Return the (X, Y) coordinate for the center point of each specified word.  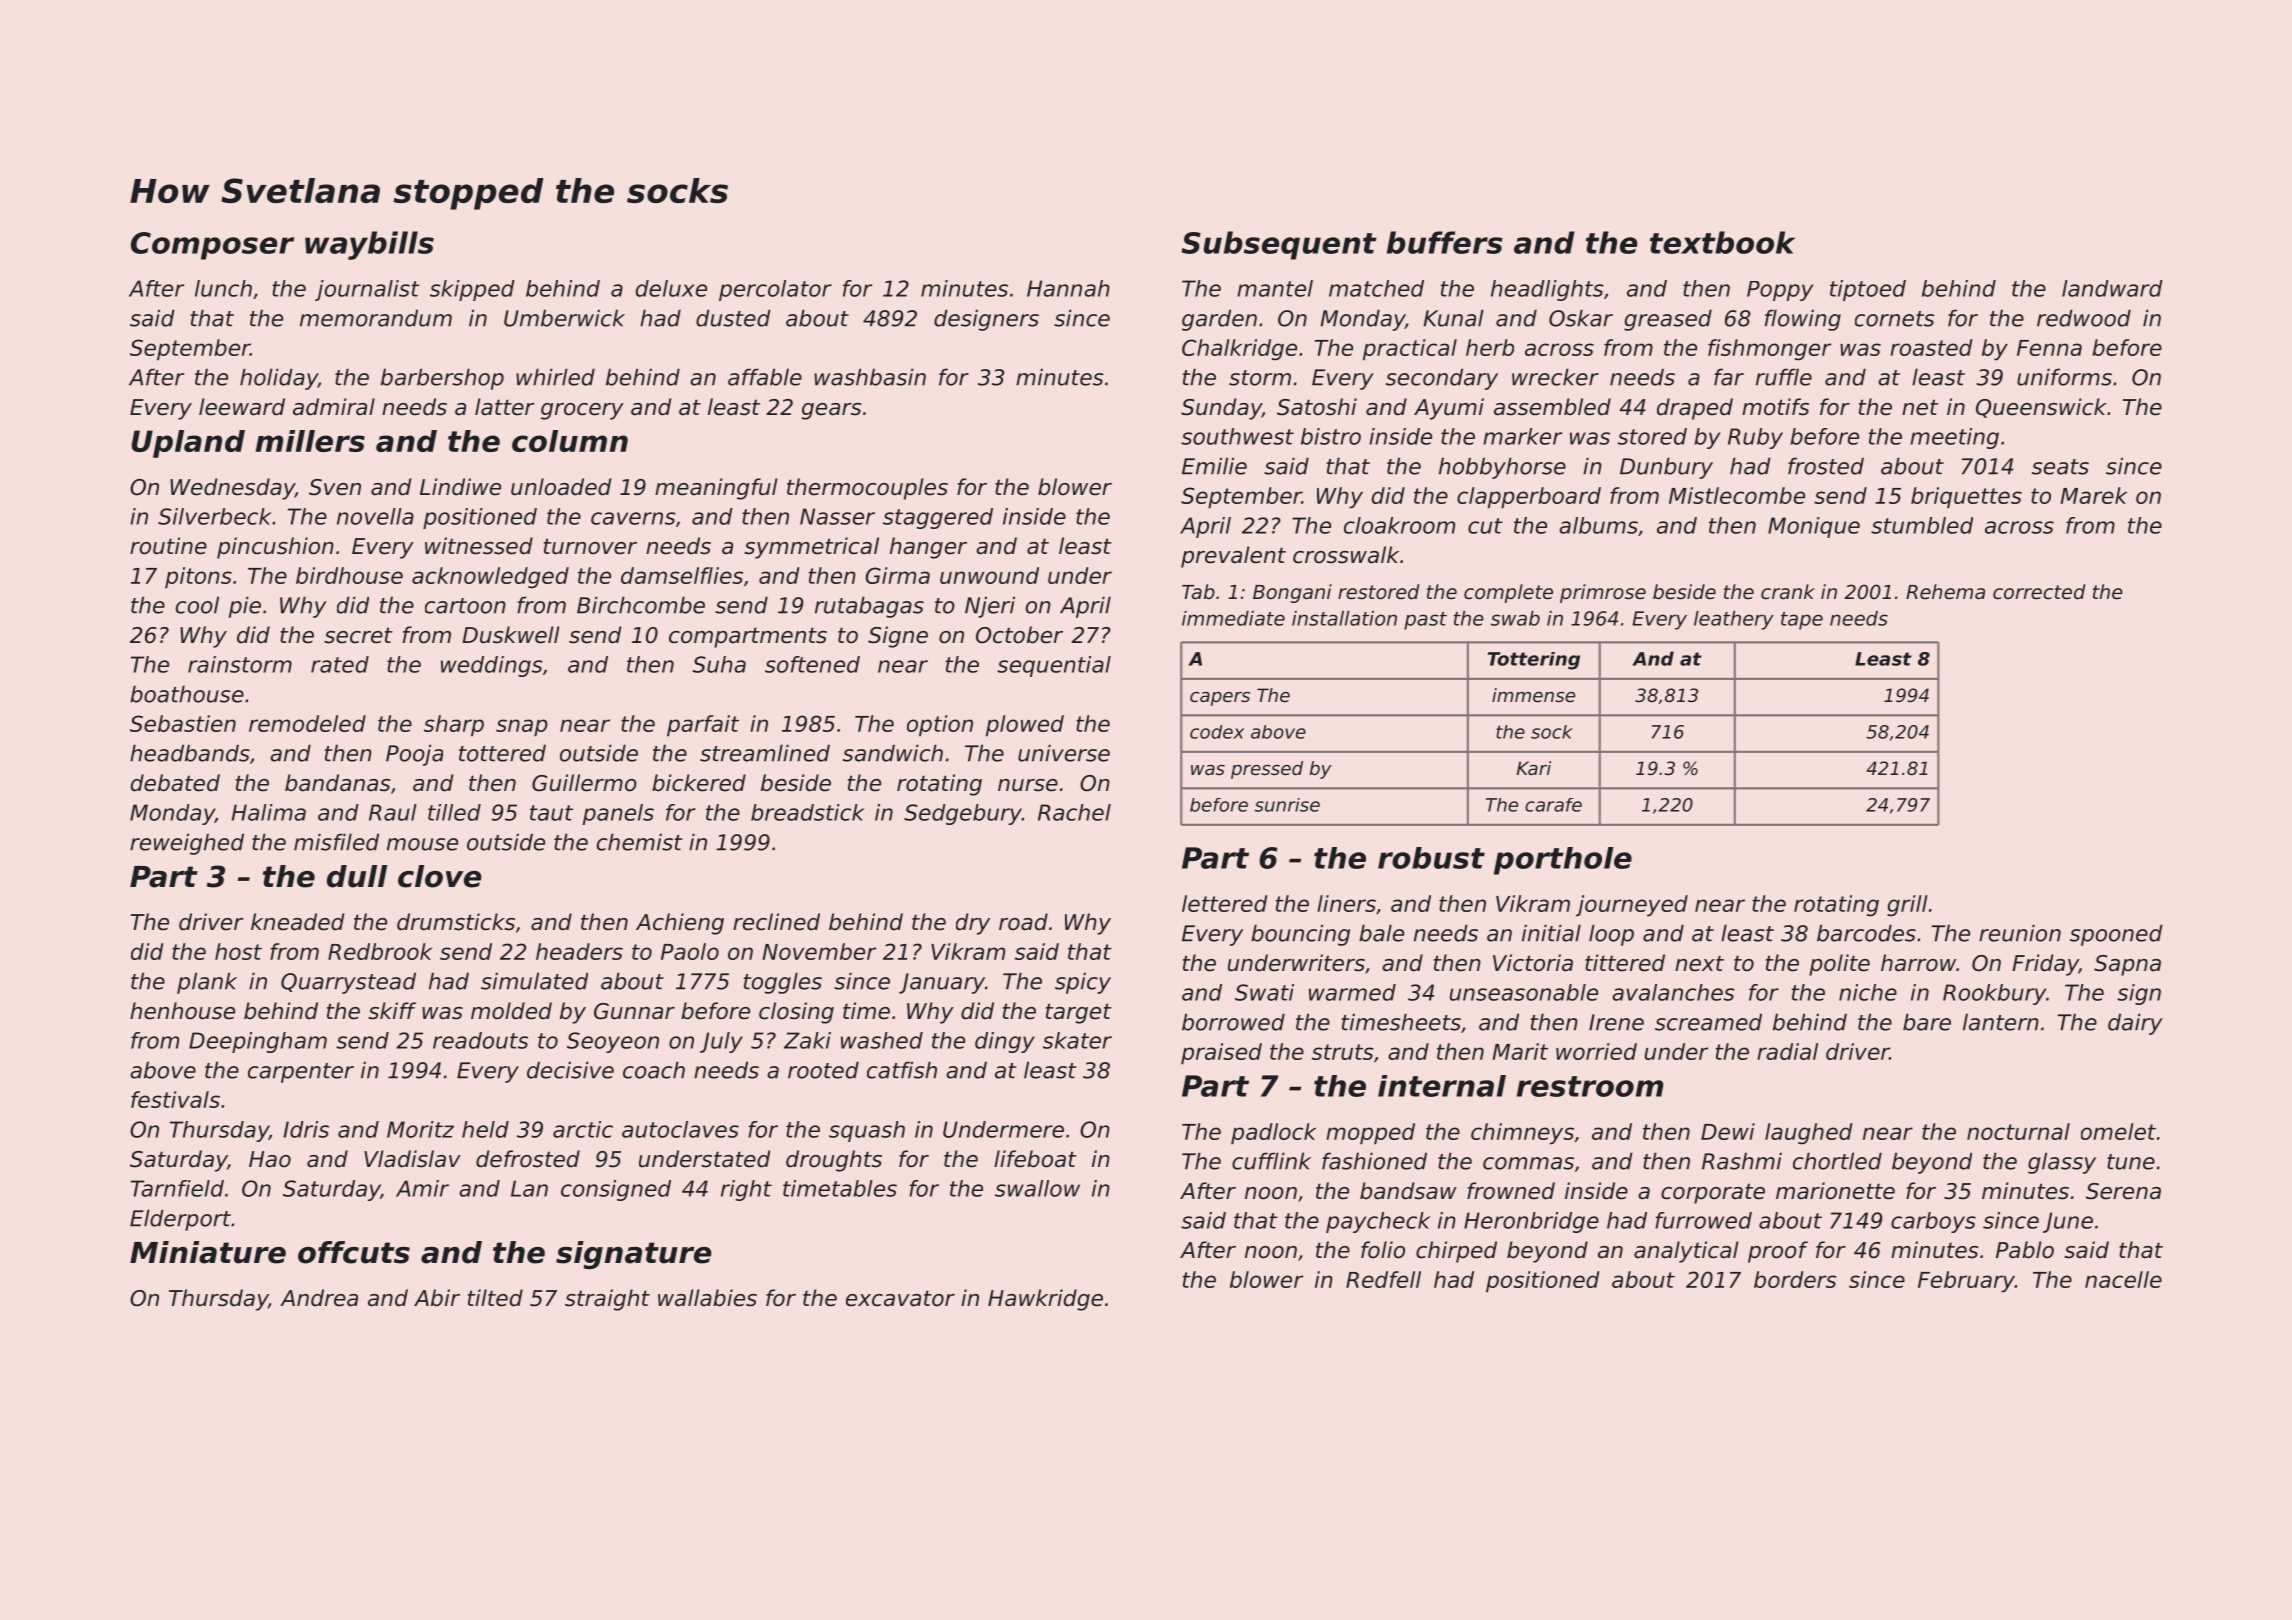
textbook (1722, 242)
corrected (2039, 592)
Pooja (414, 755)
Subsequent (1279, 245)
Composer (212, 246)
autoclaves (680, 1129)
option (940, 726)
